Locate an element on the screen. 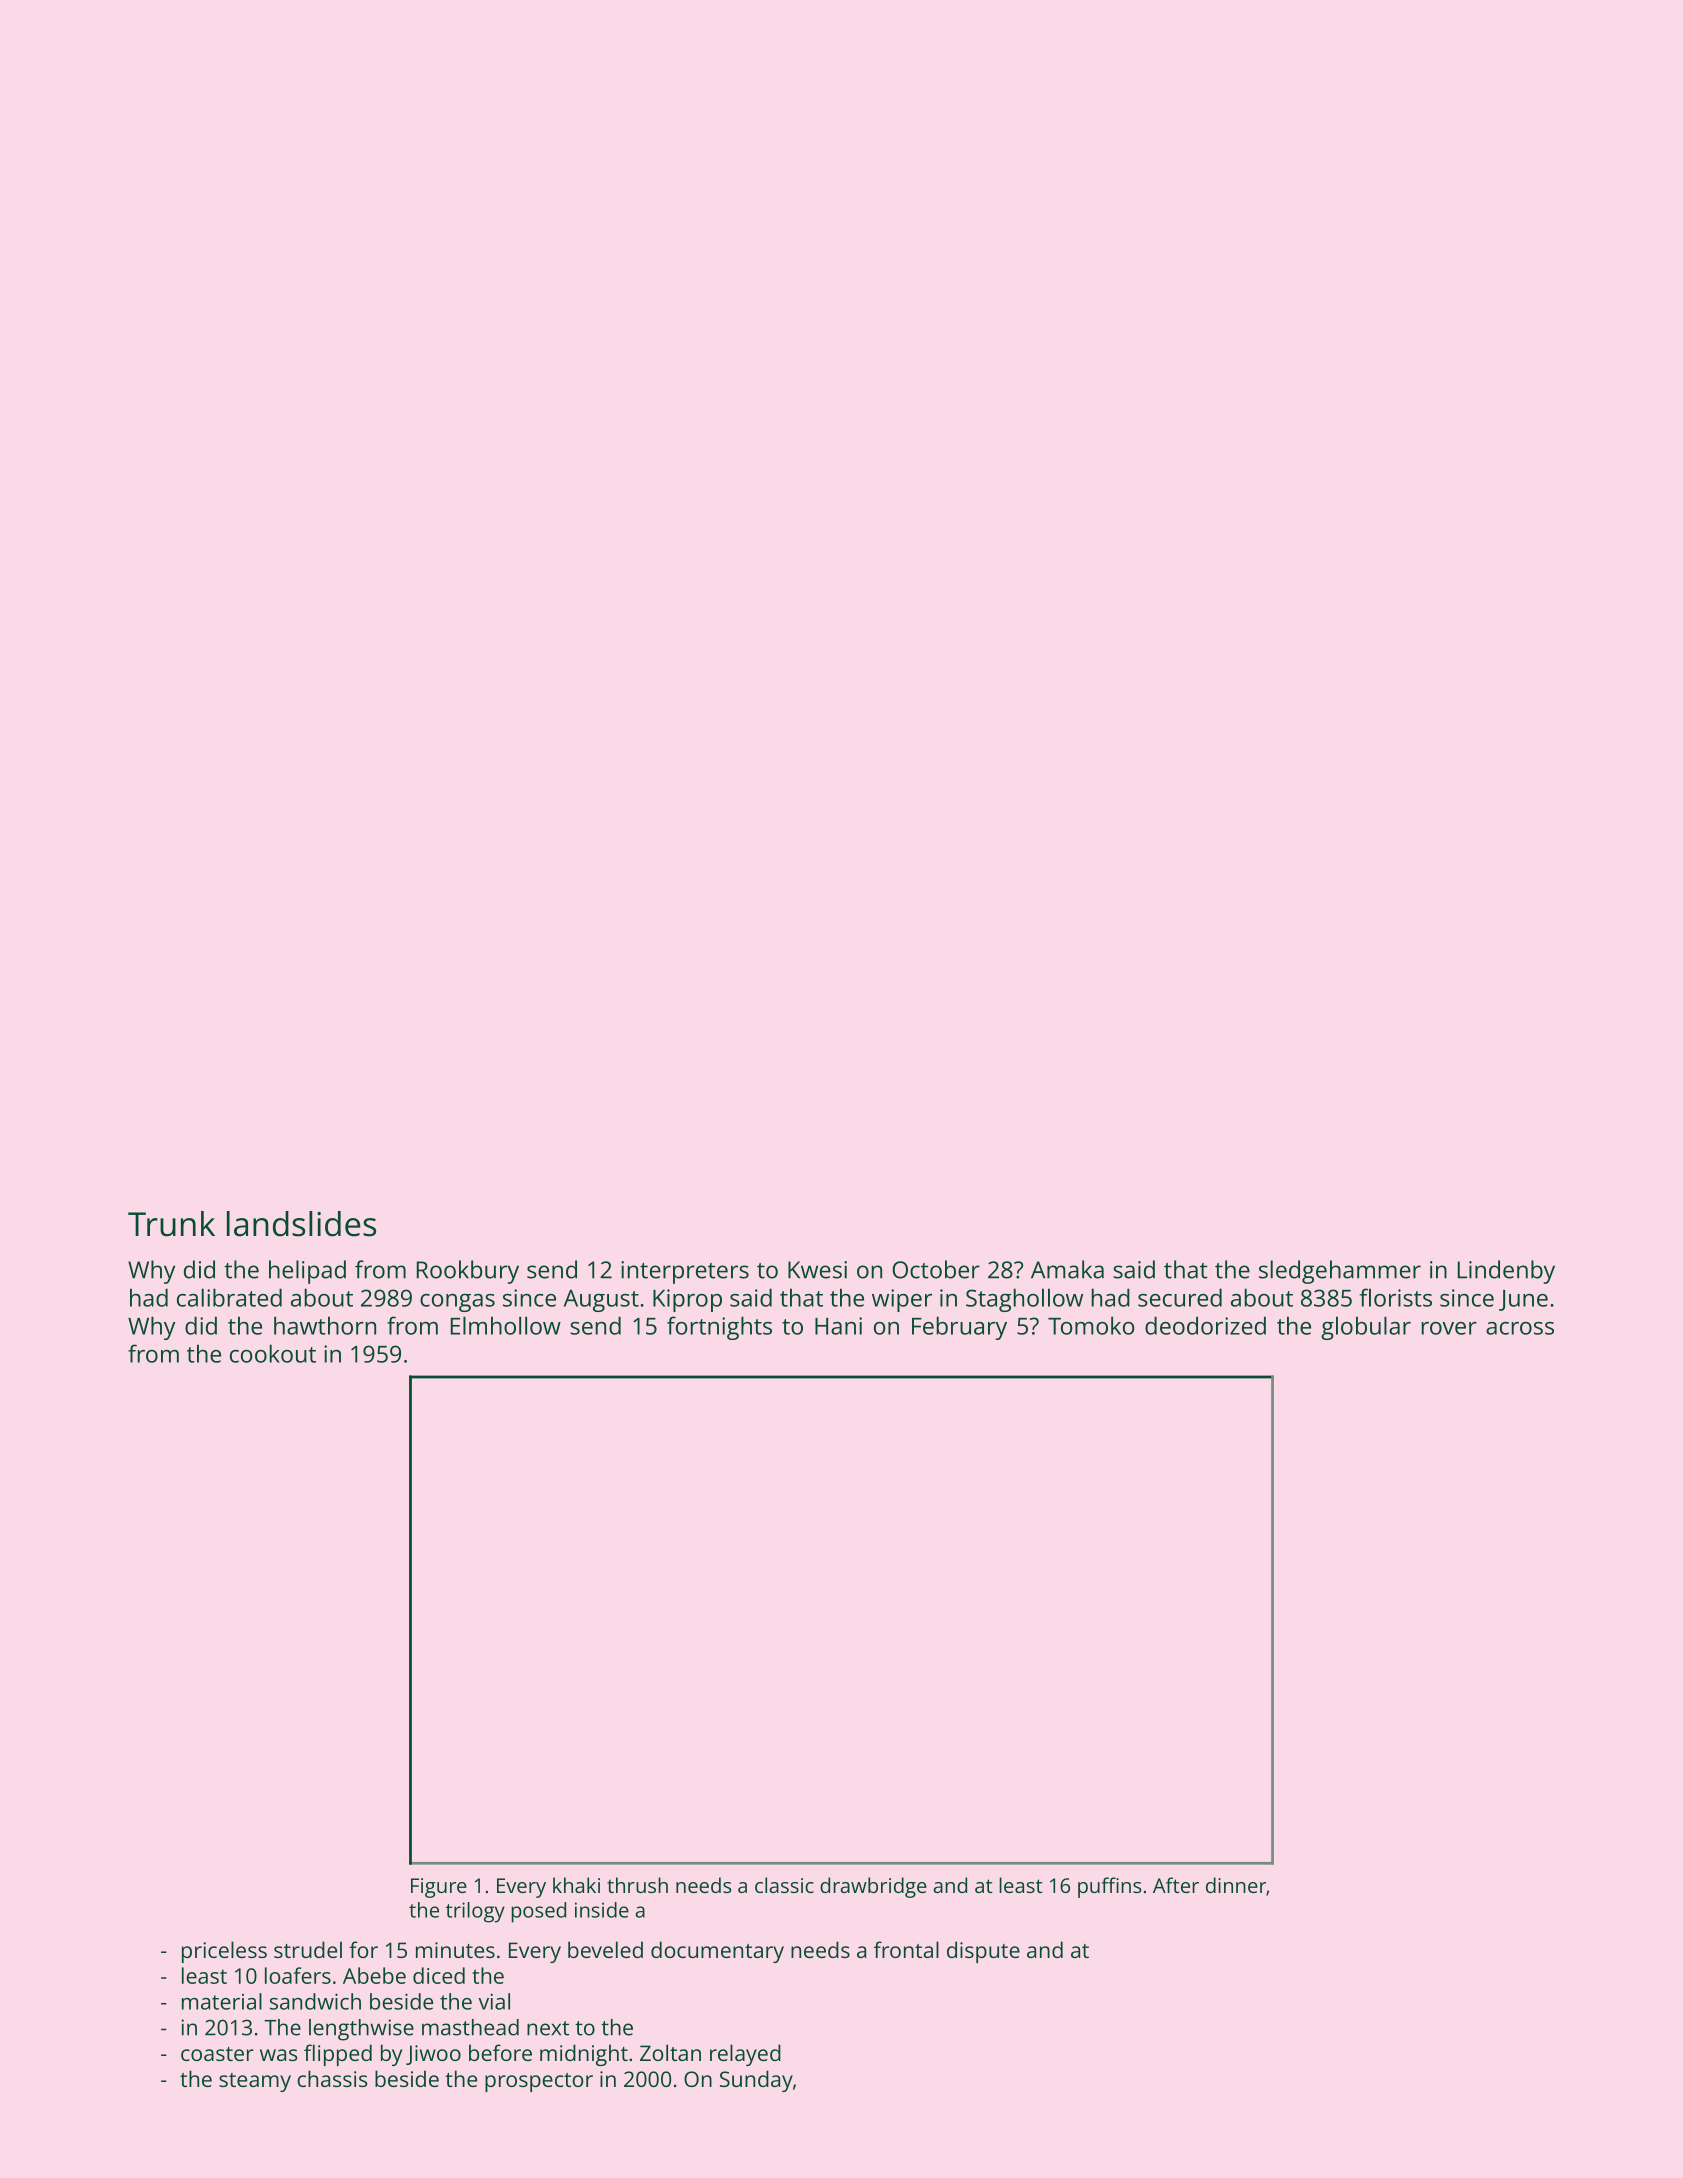 The width and height of the screenshot is (1683, 2178). sledgehammer is located at coordinates (1340, 1272).
